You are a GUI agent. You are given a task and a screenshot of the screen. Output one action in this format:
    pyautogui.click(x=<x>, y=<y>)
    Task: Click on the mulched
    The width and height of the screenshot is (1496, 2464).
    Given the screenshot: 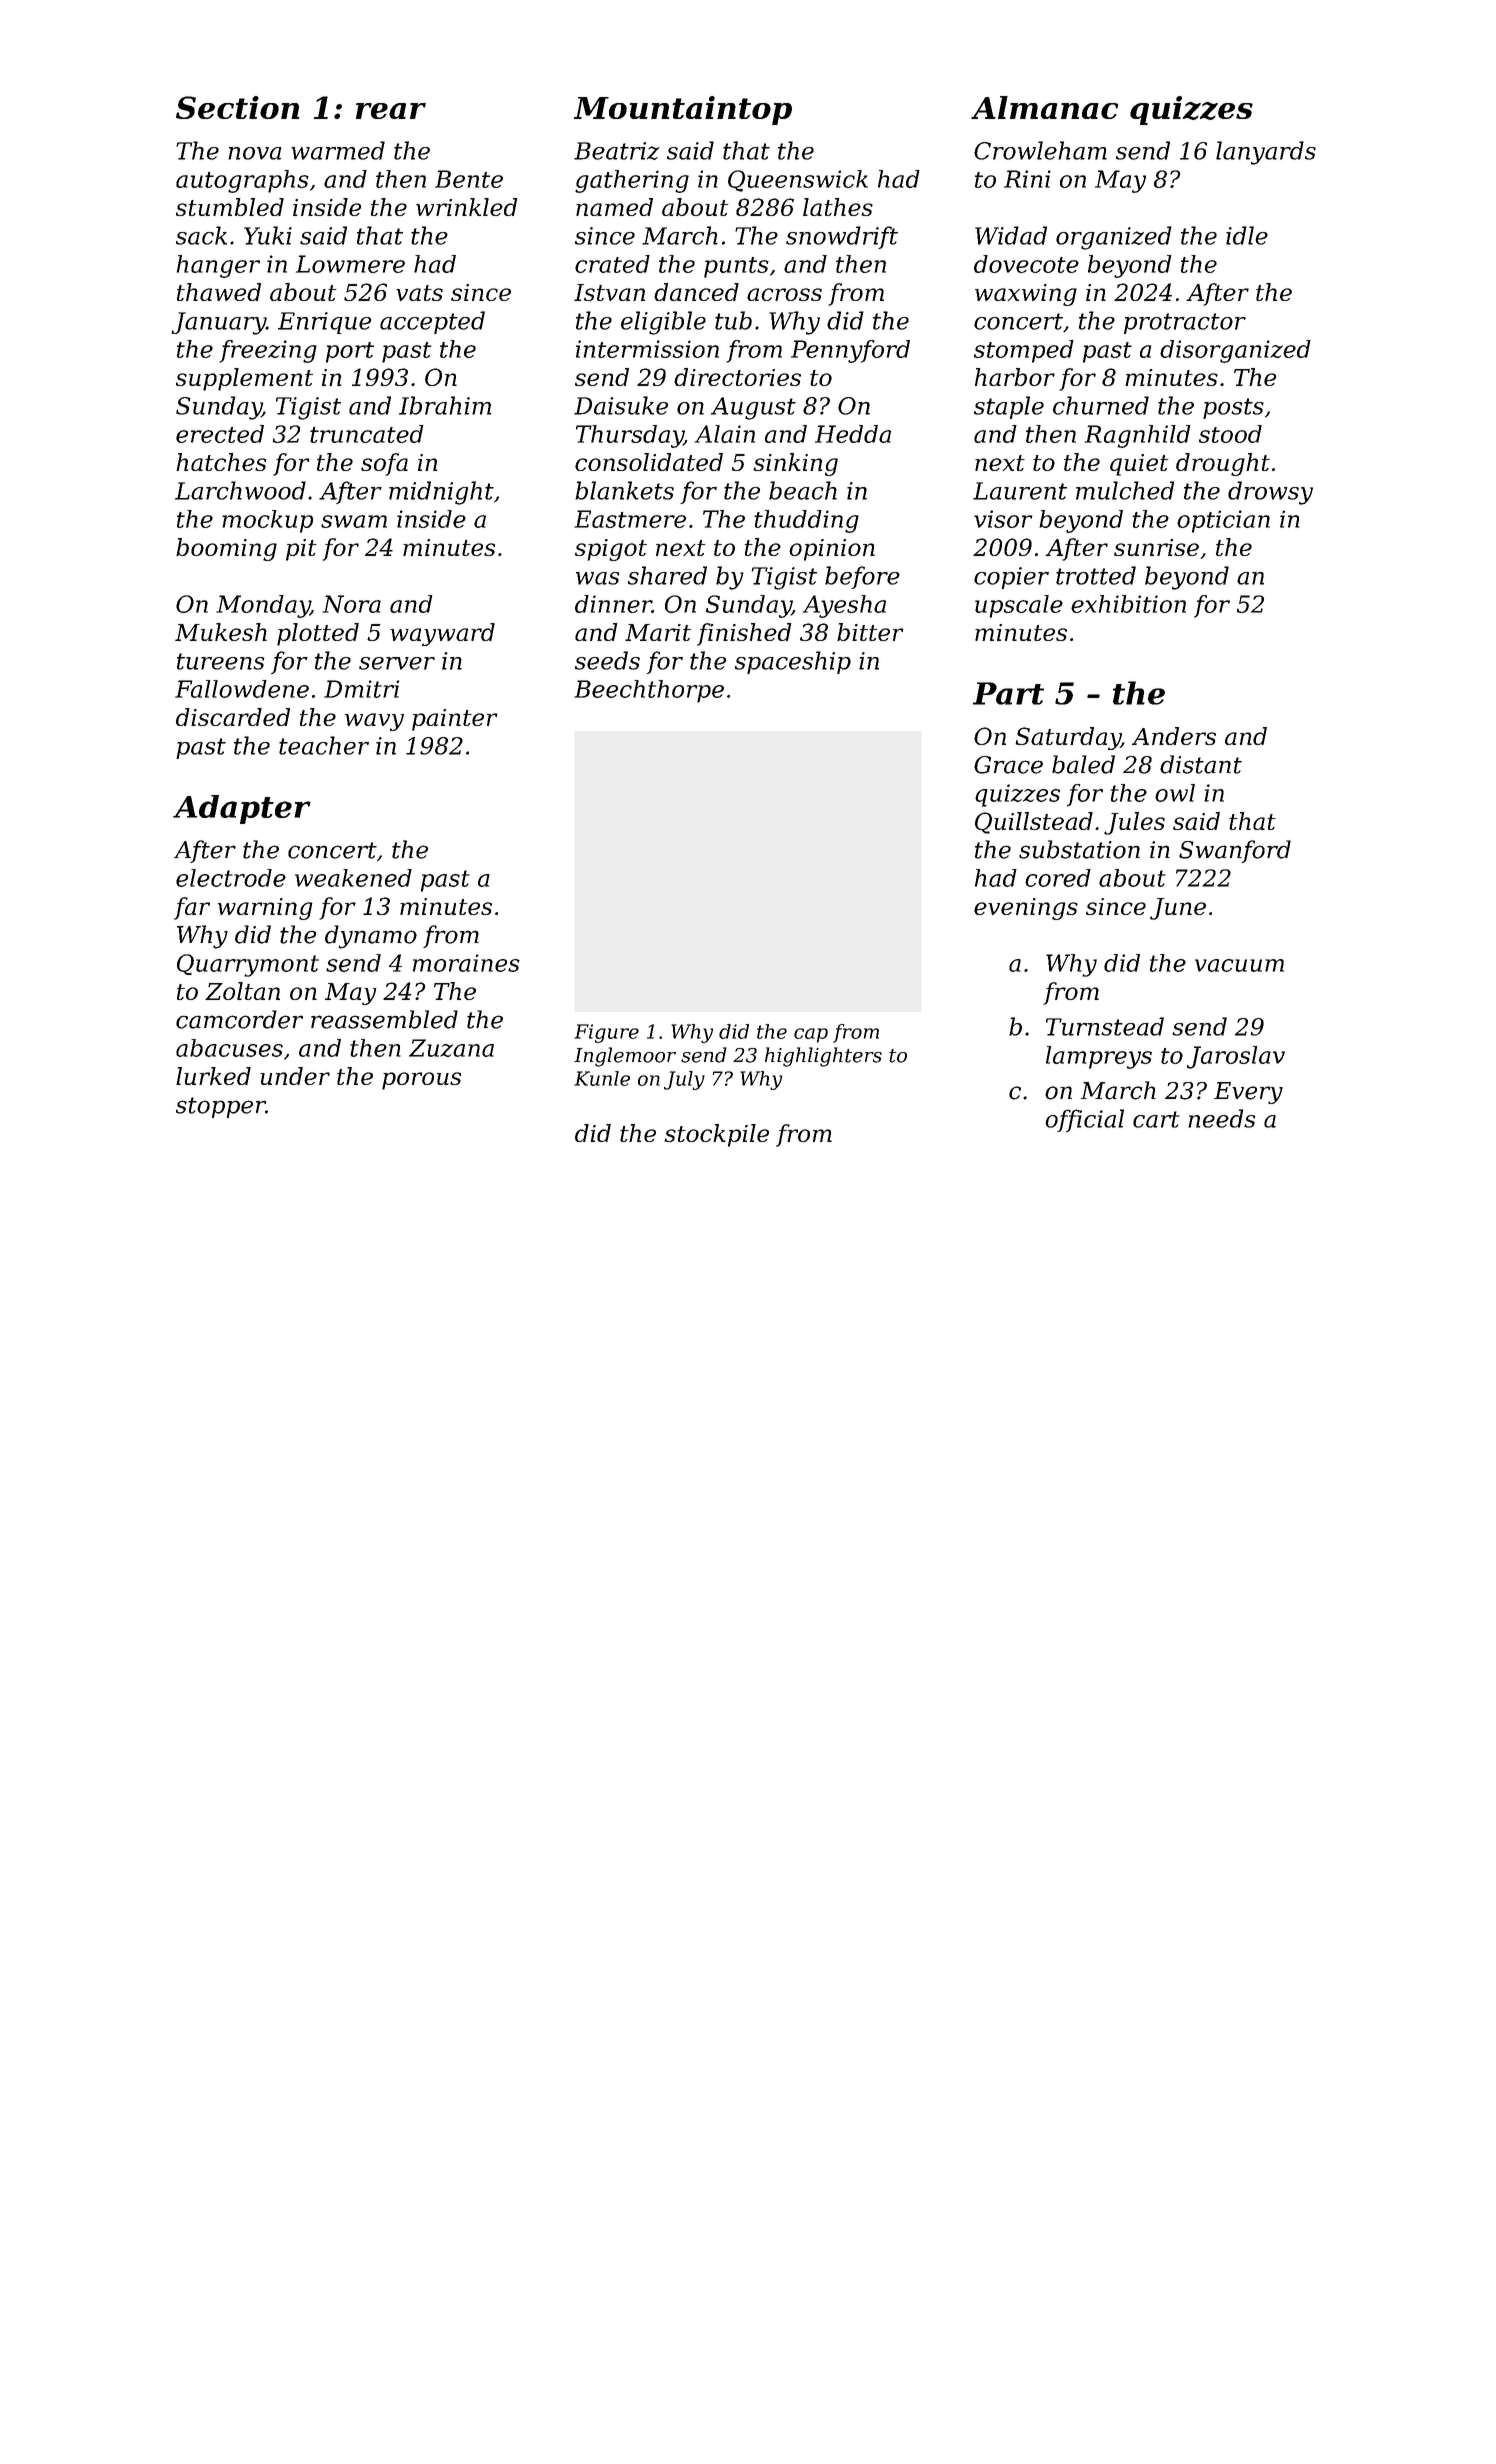 What is the action you would take?
    pyautogui.click(x=1125, y=490)
